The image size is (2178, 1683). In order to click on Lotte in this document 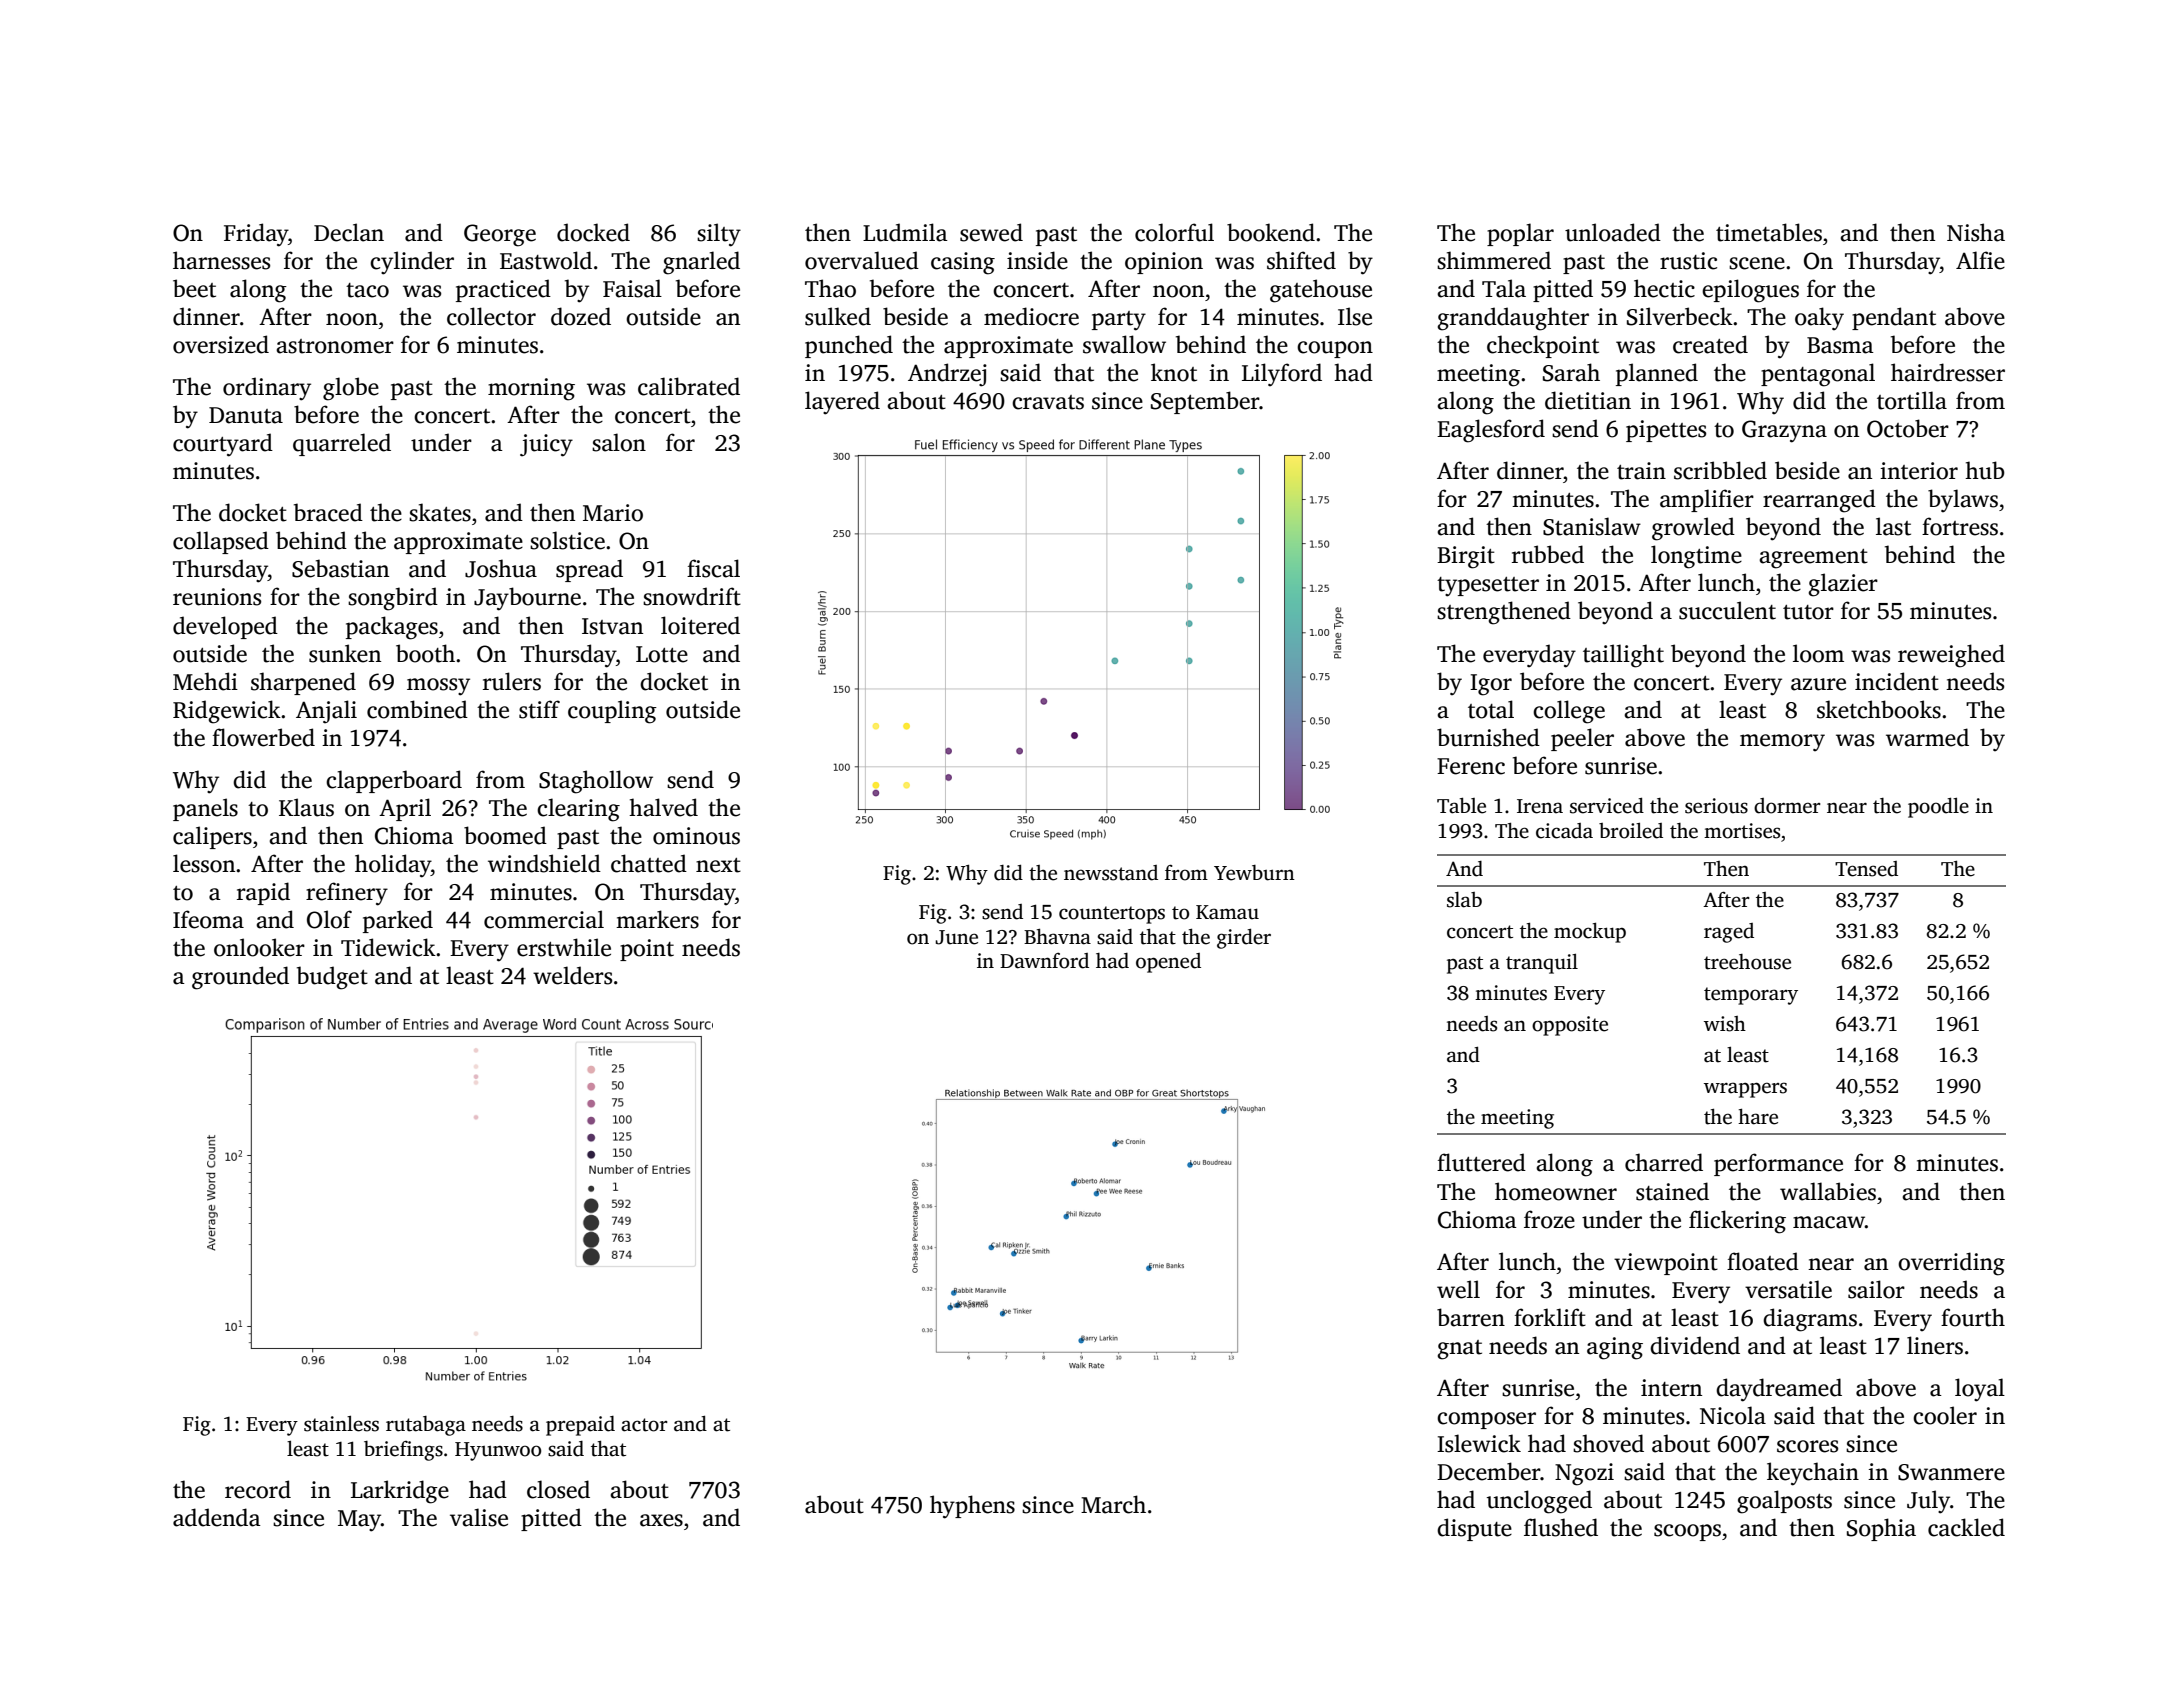, I will do `click(662, 654)`.
